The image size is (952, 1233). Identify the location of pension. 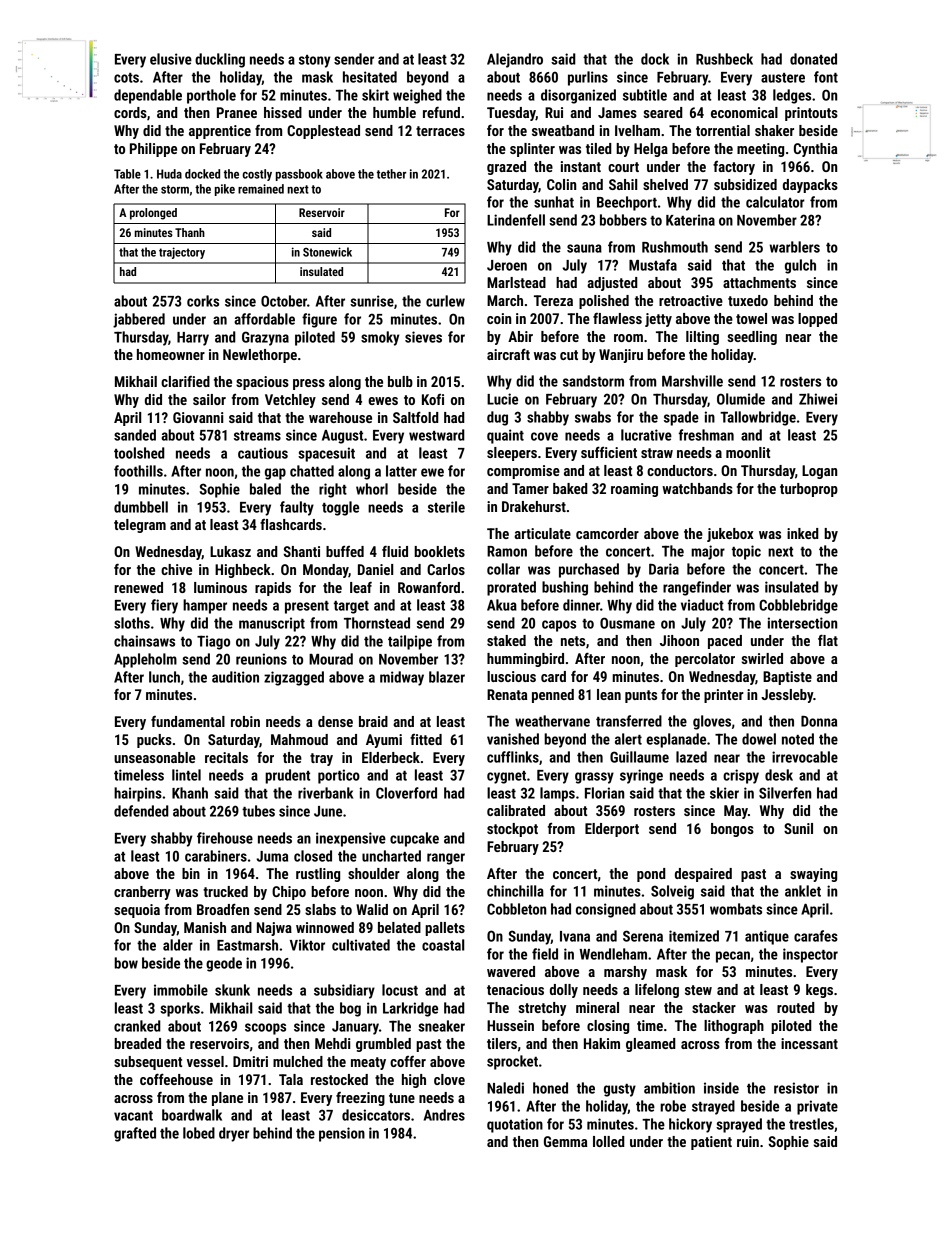
(342, 1134).
